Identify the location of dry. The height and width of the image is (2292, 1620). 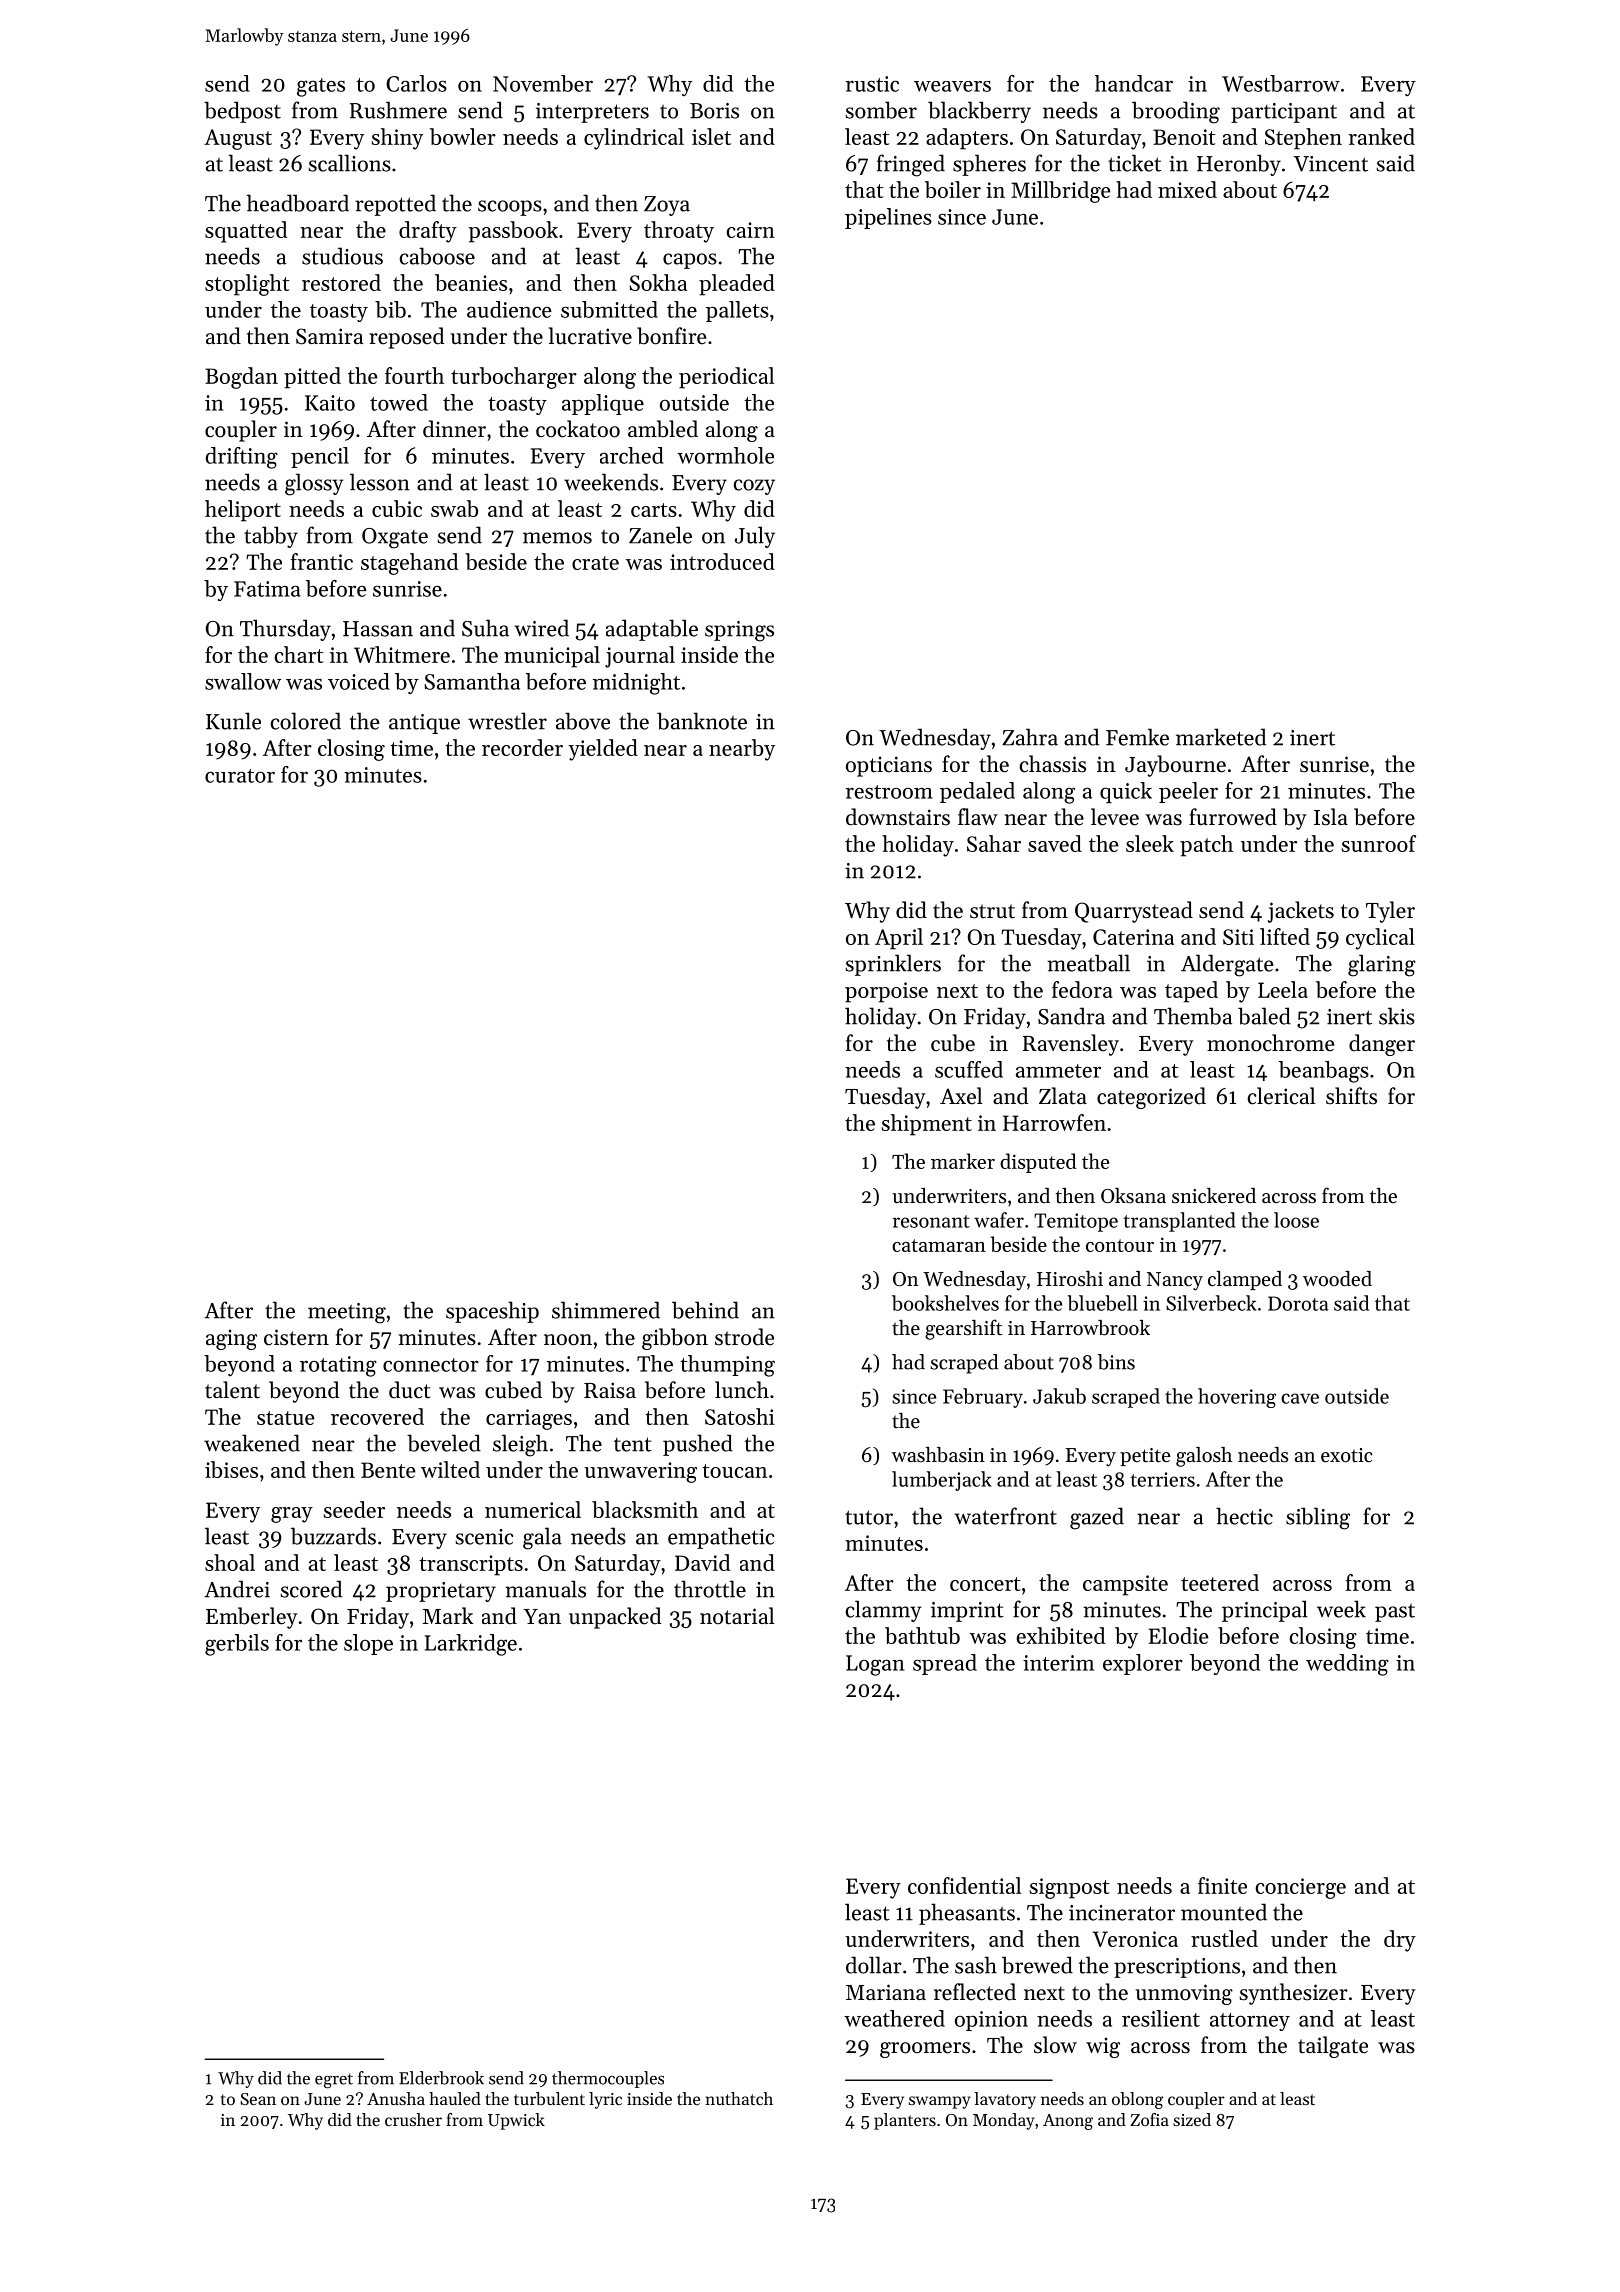
(1400, 1941).
